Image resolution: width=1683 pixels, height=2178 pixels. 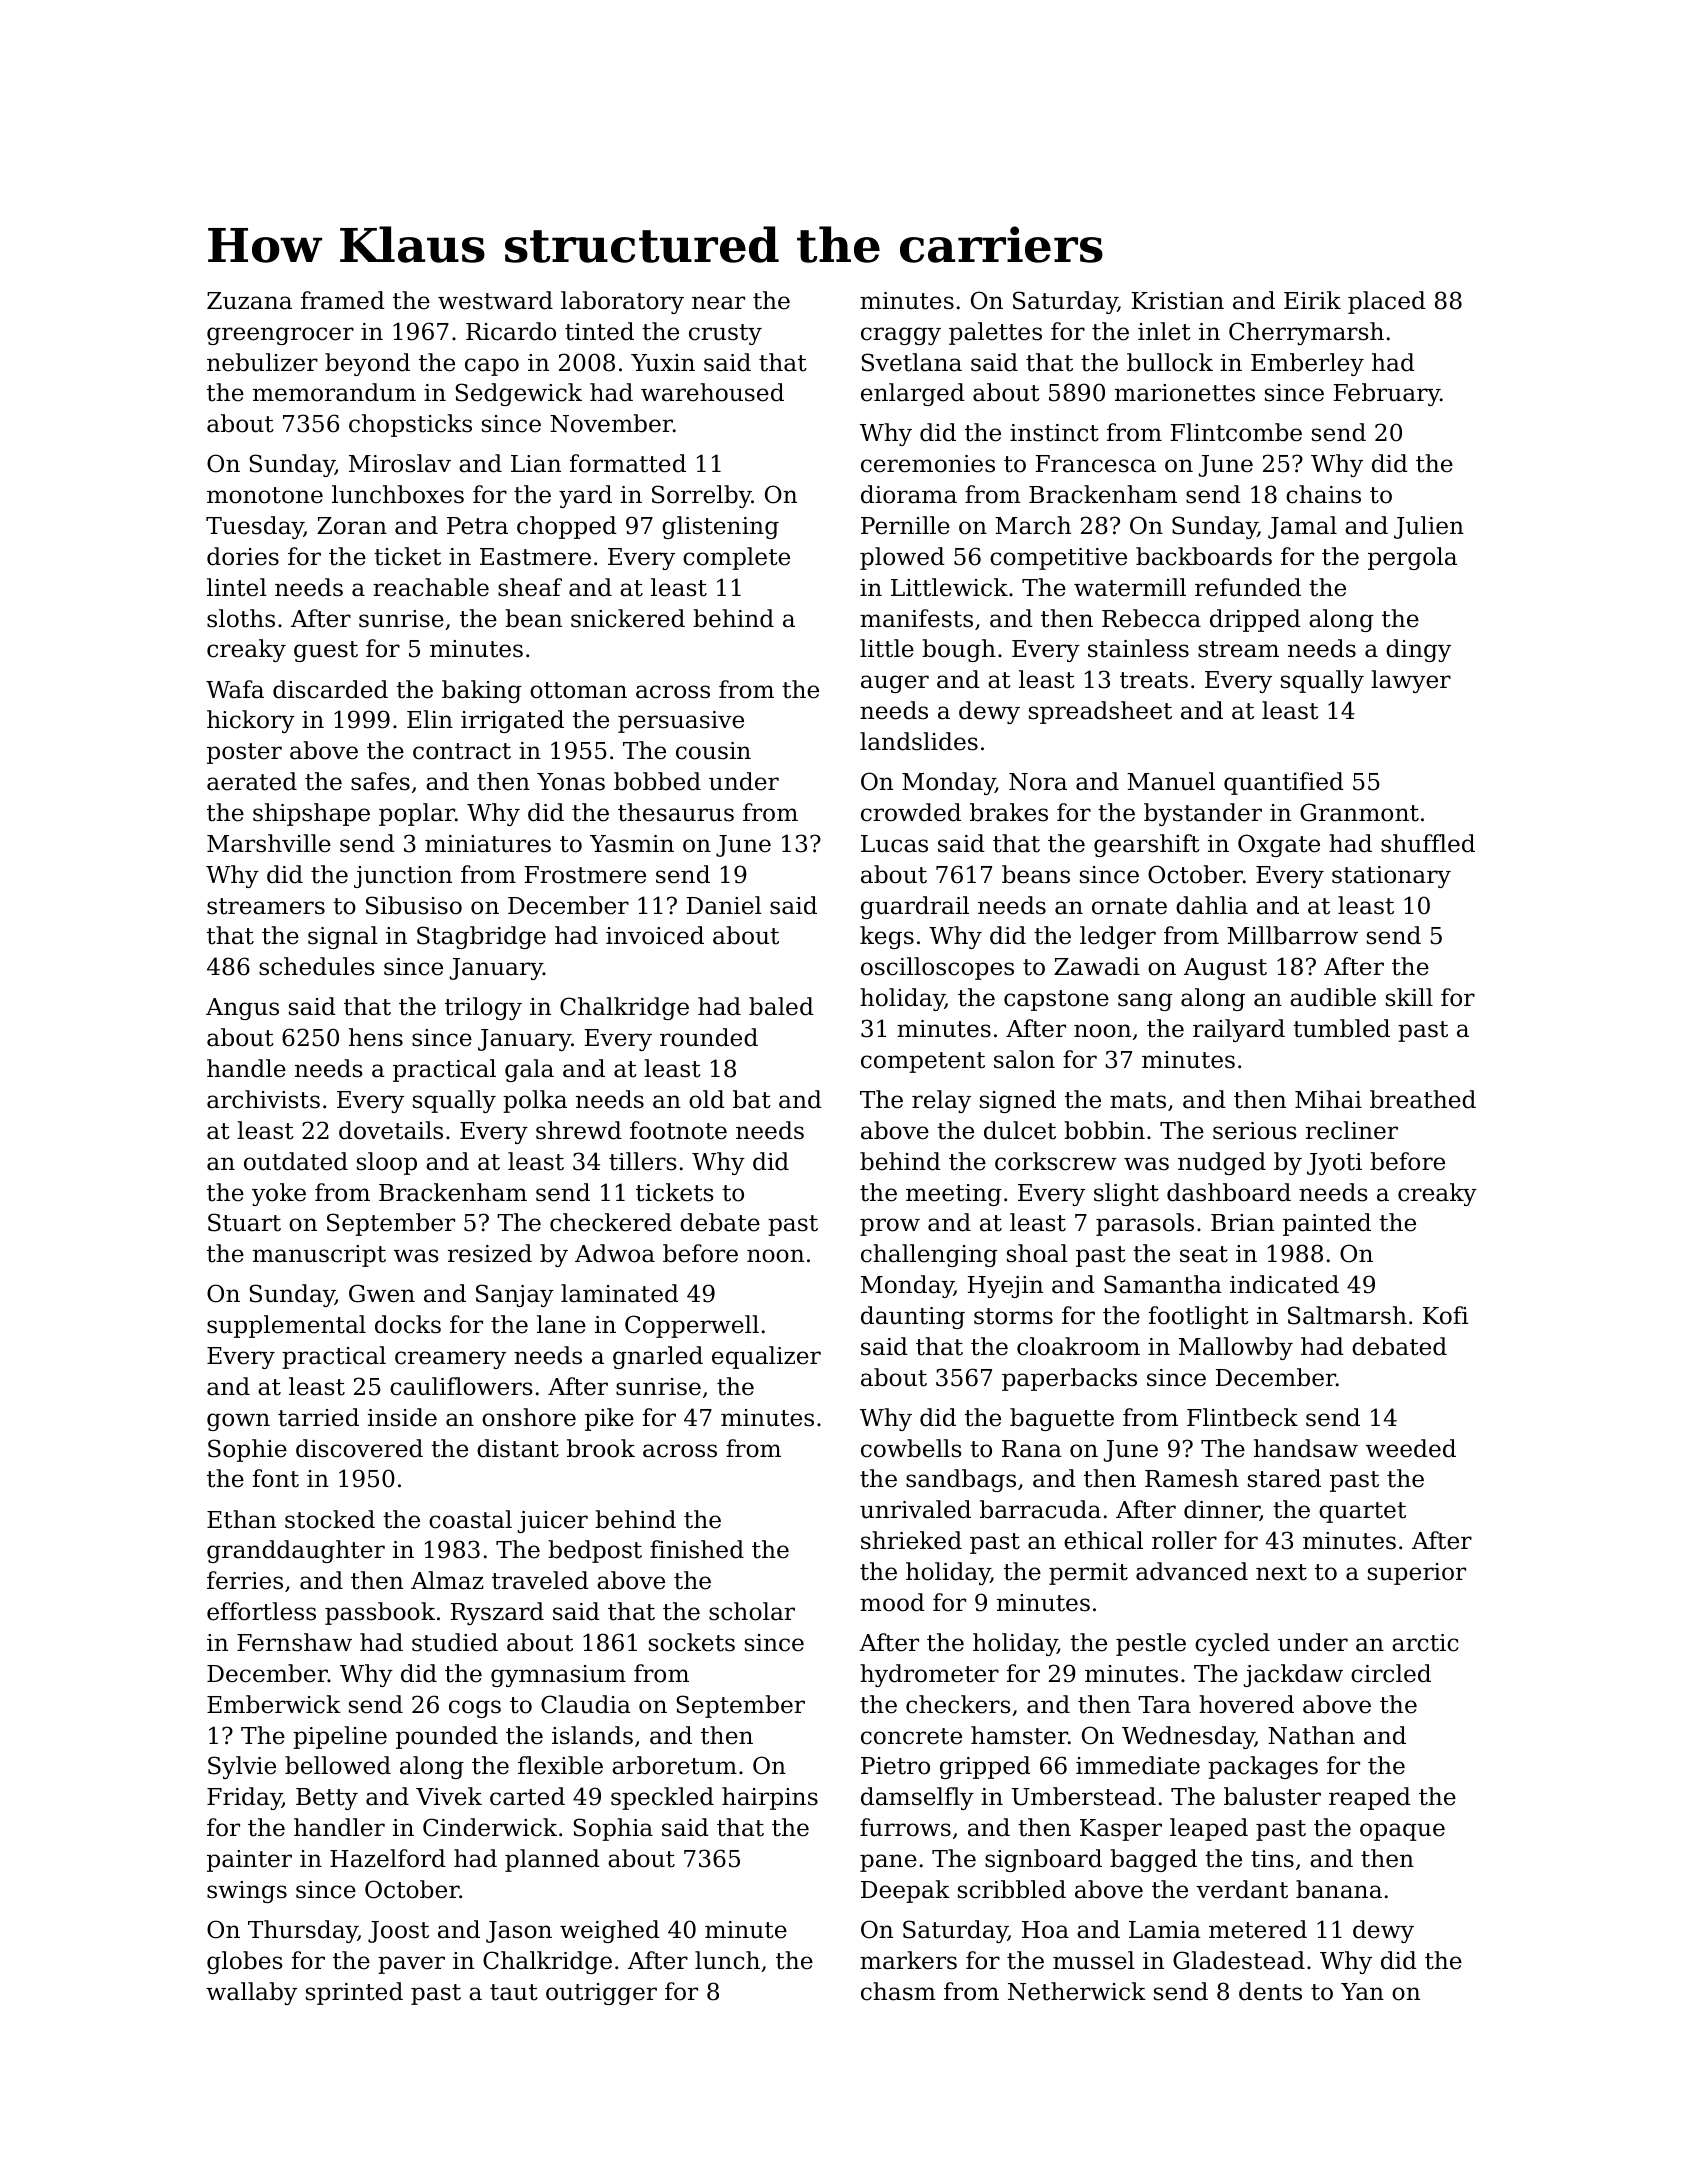 I want to click on archivists, so click(x=263, y=1099).
